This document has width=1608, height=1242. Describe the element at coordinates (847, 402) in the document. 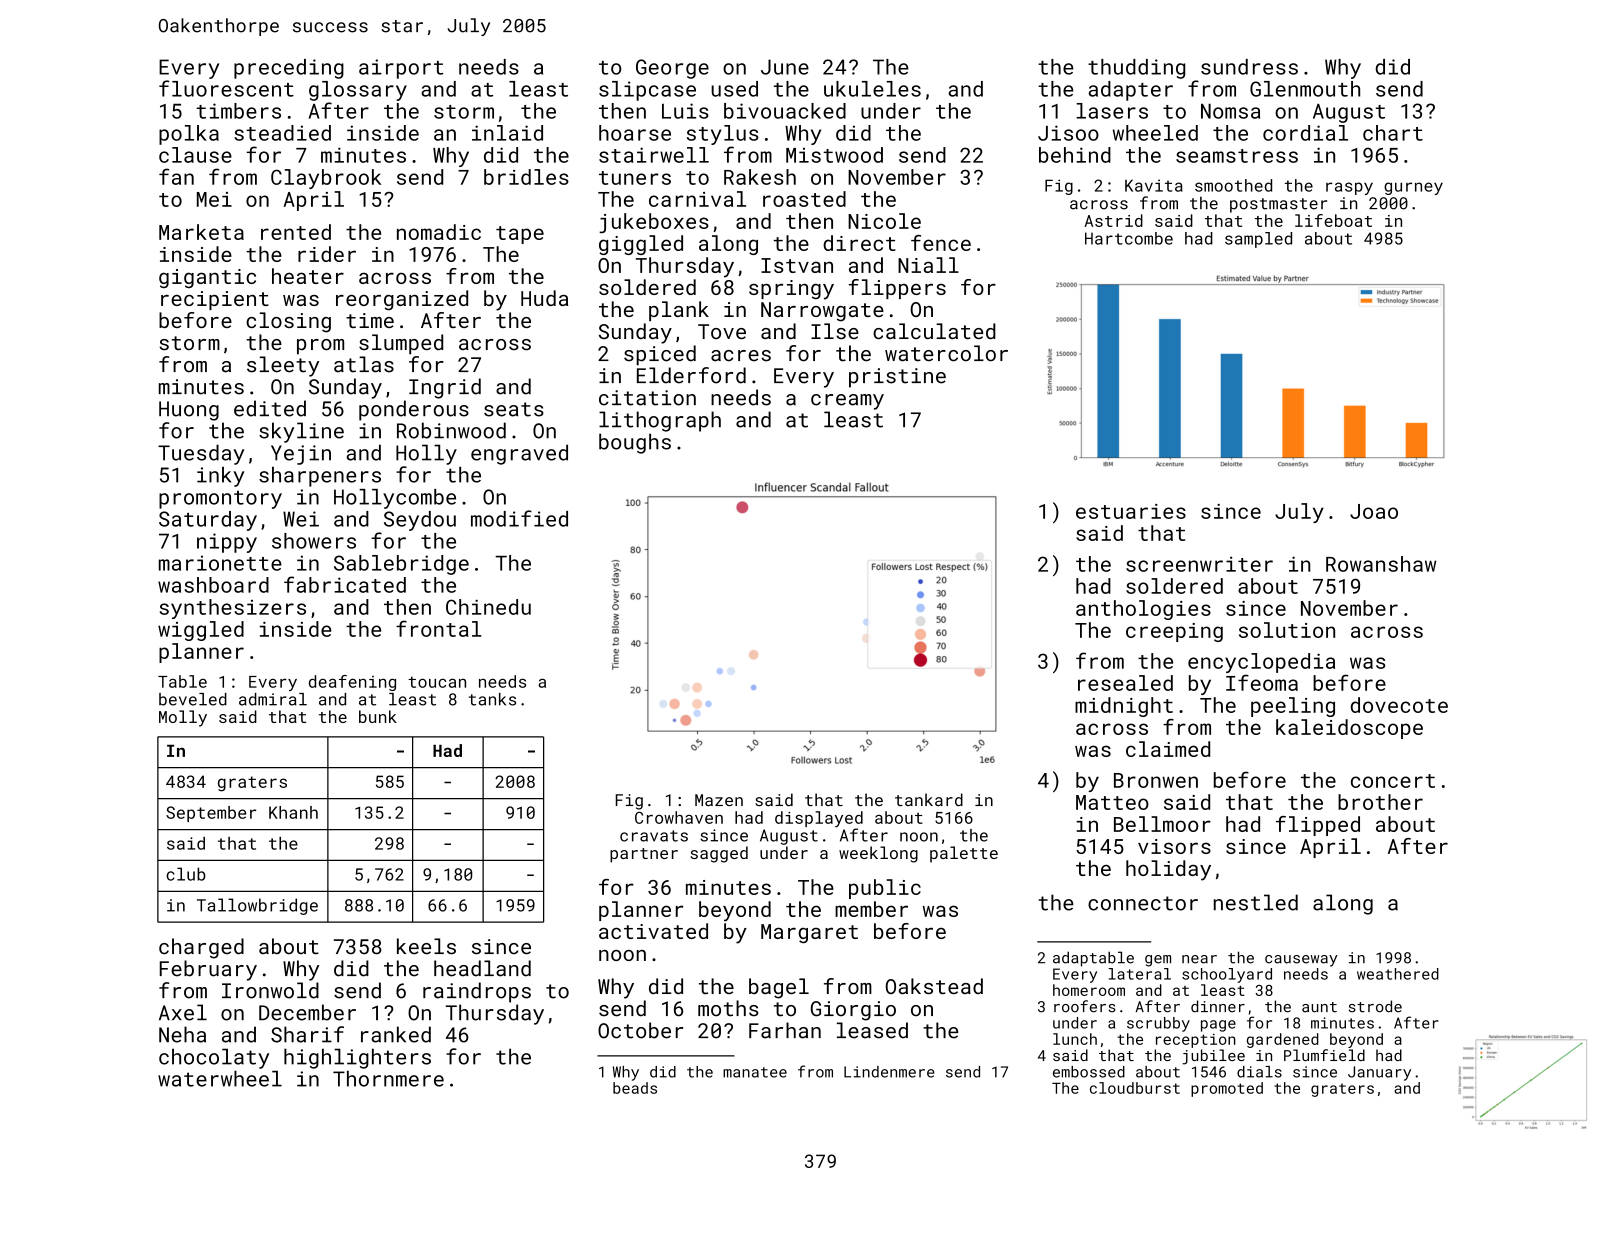

I see `creamy` at that location.
